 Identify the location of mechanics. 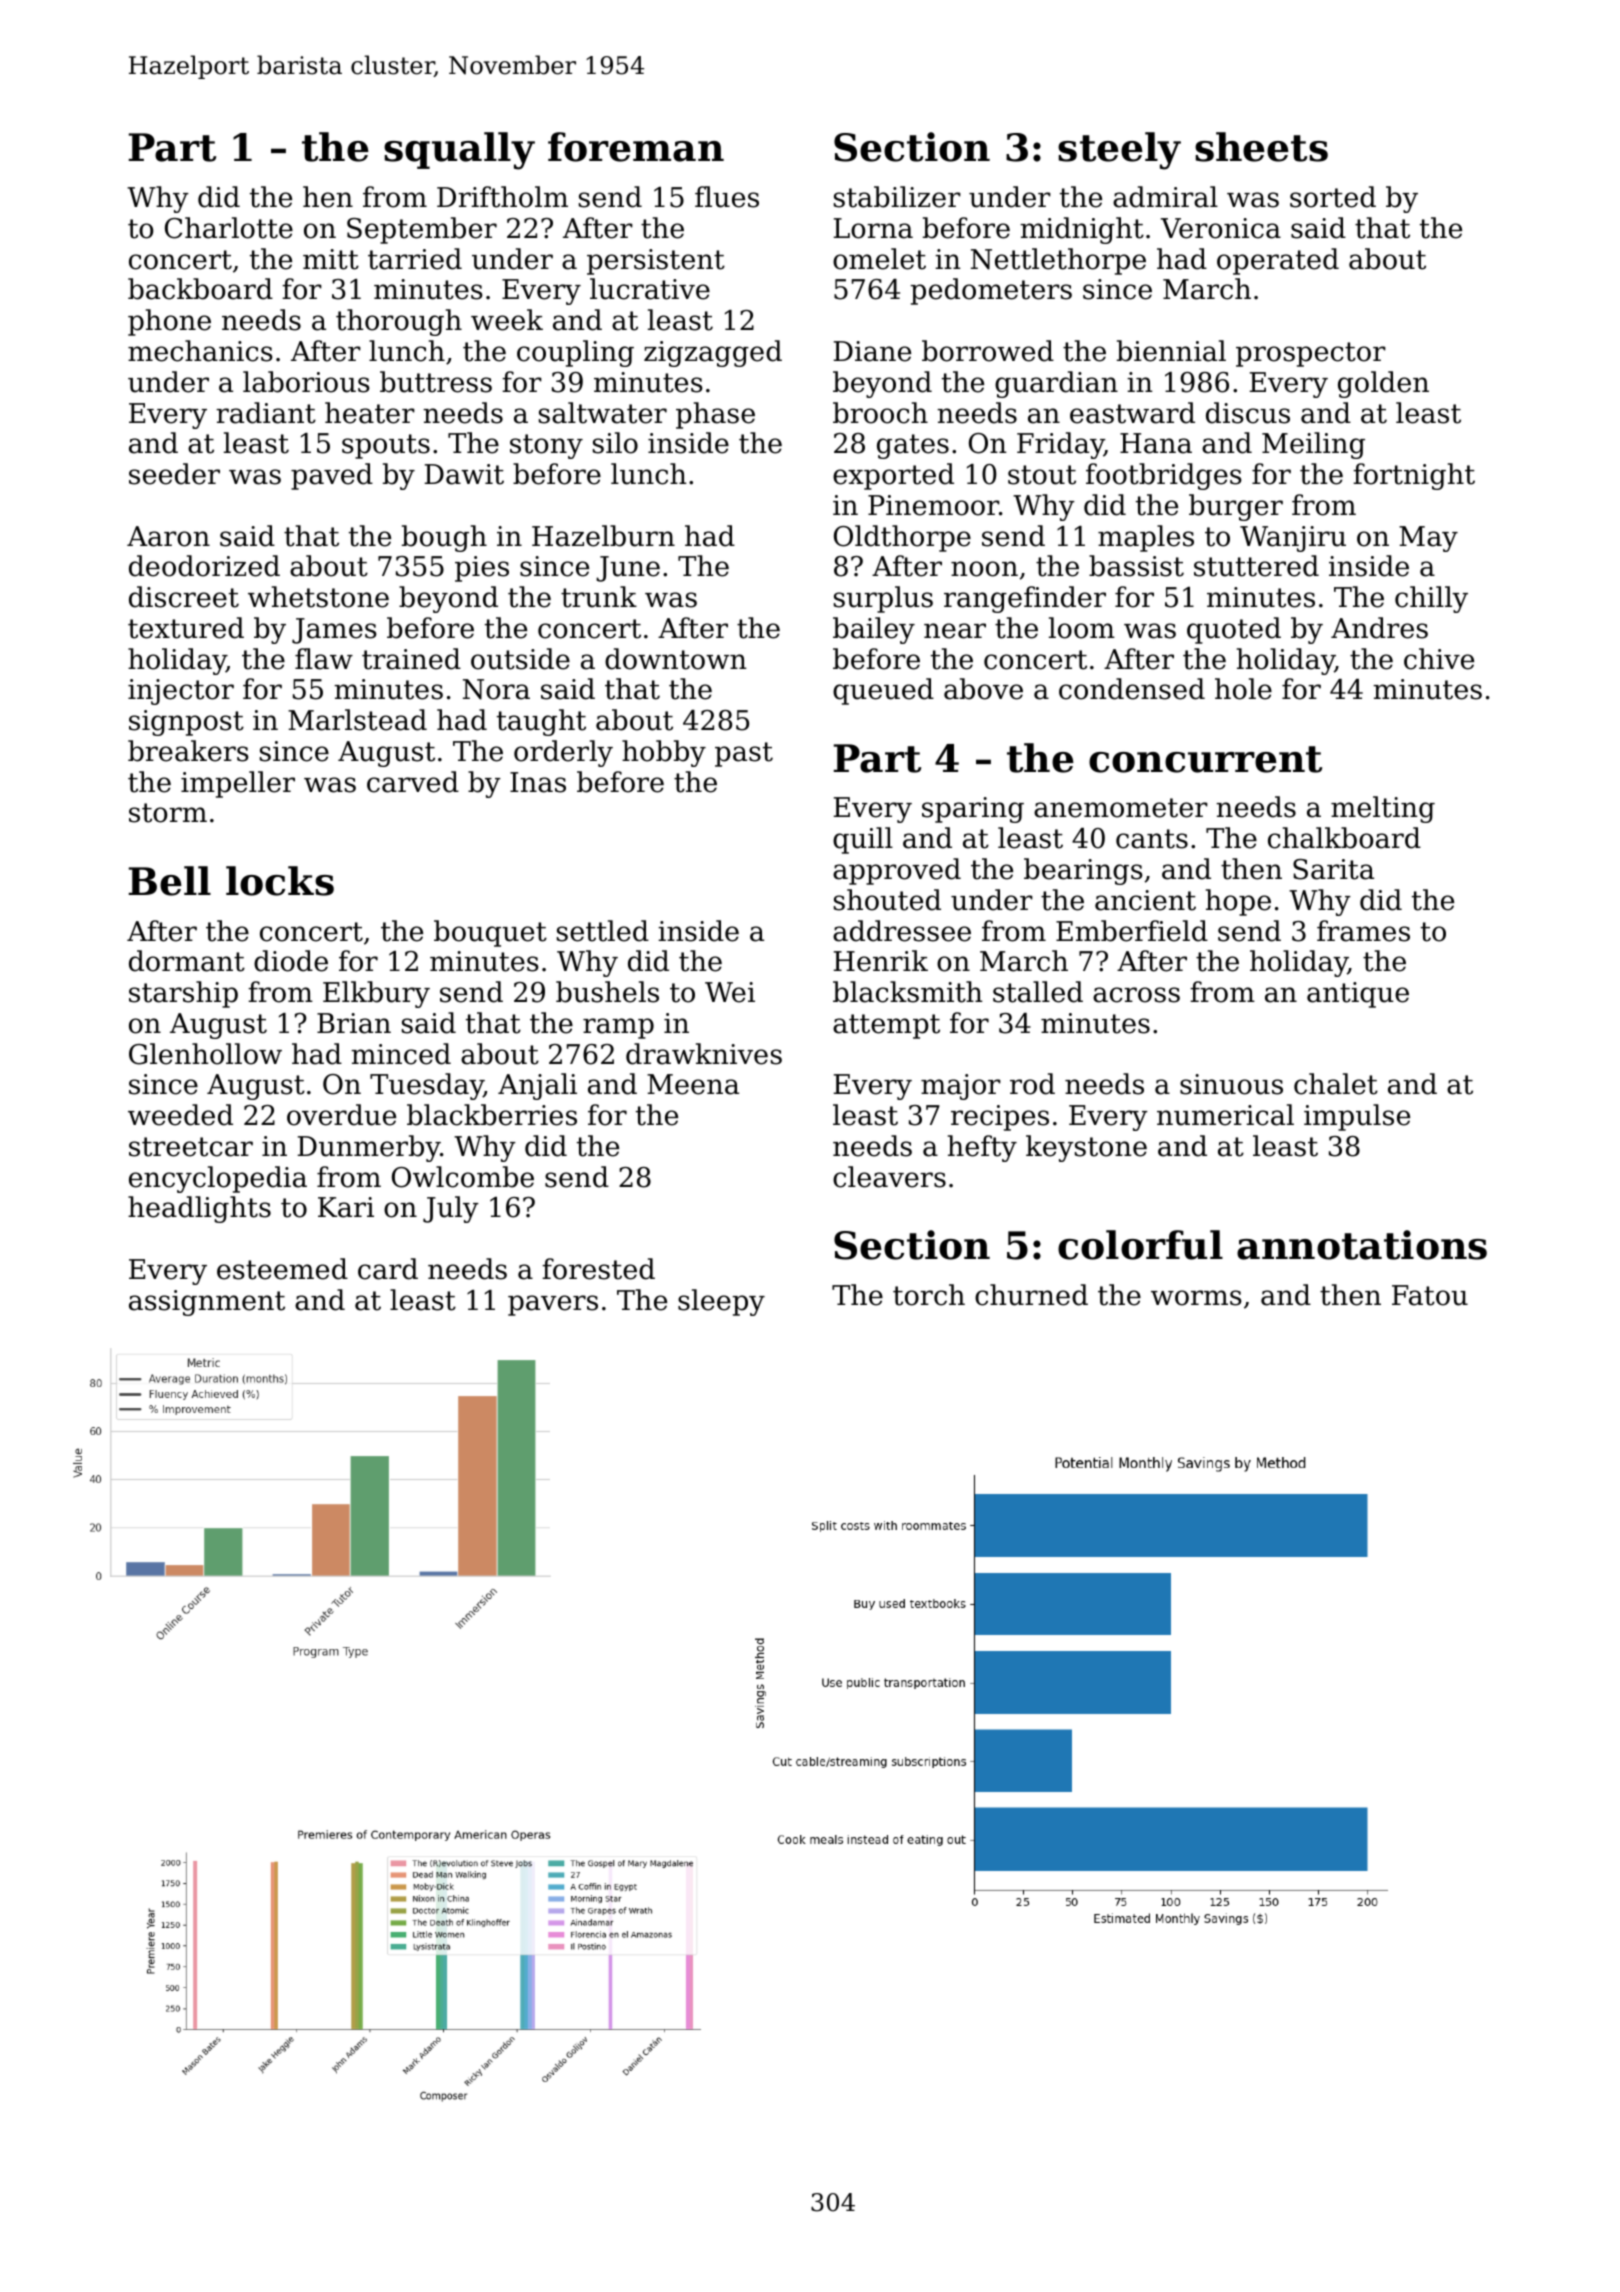
(200, 351).
